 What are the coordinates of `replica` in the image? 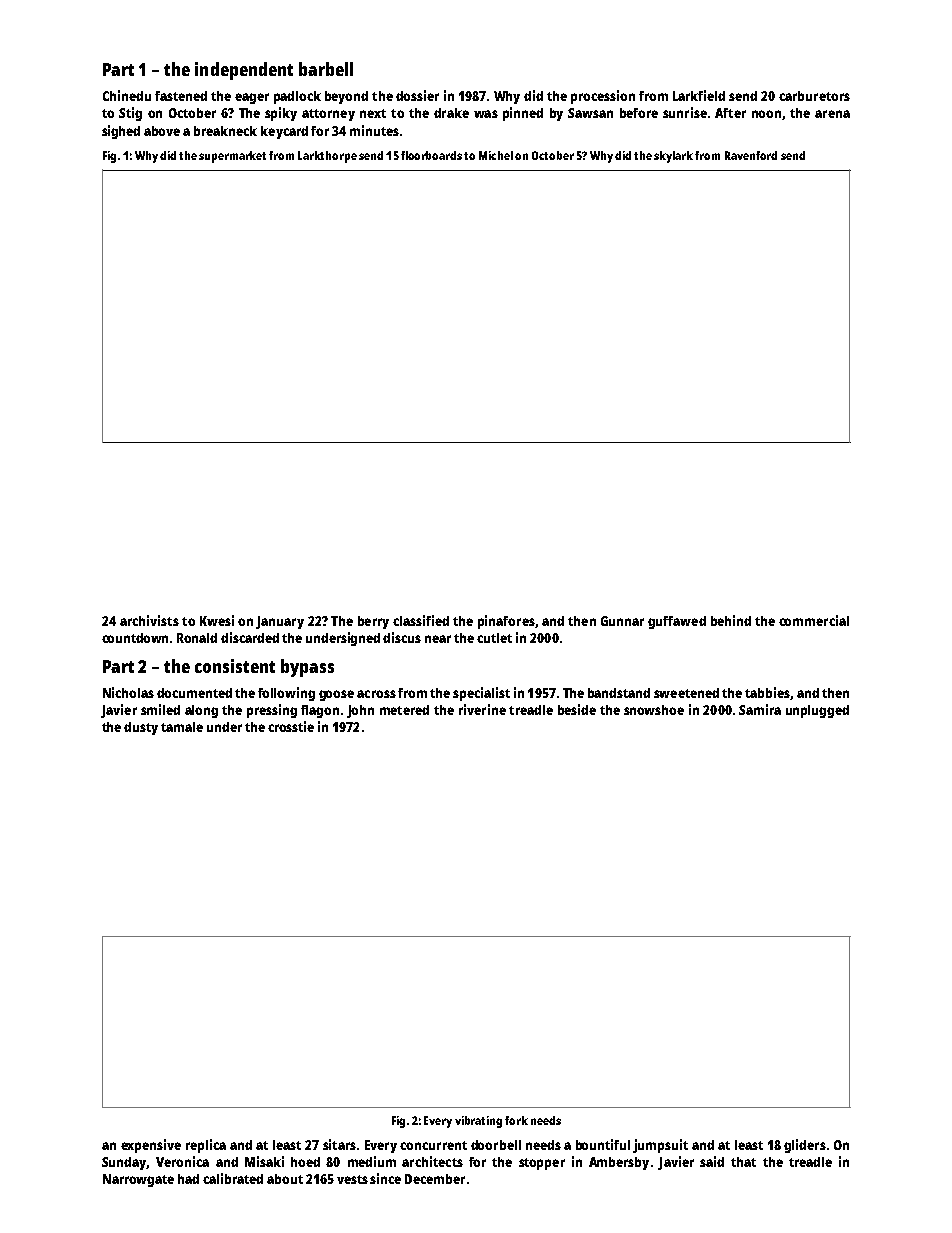 It's located at (206, 1146).
